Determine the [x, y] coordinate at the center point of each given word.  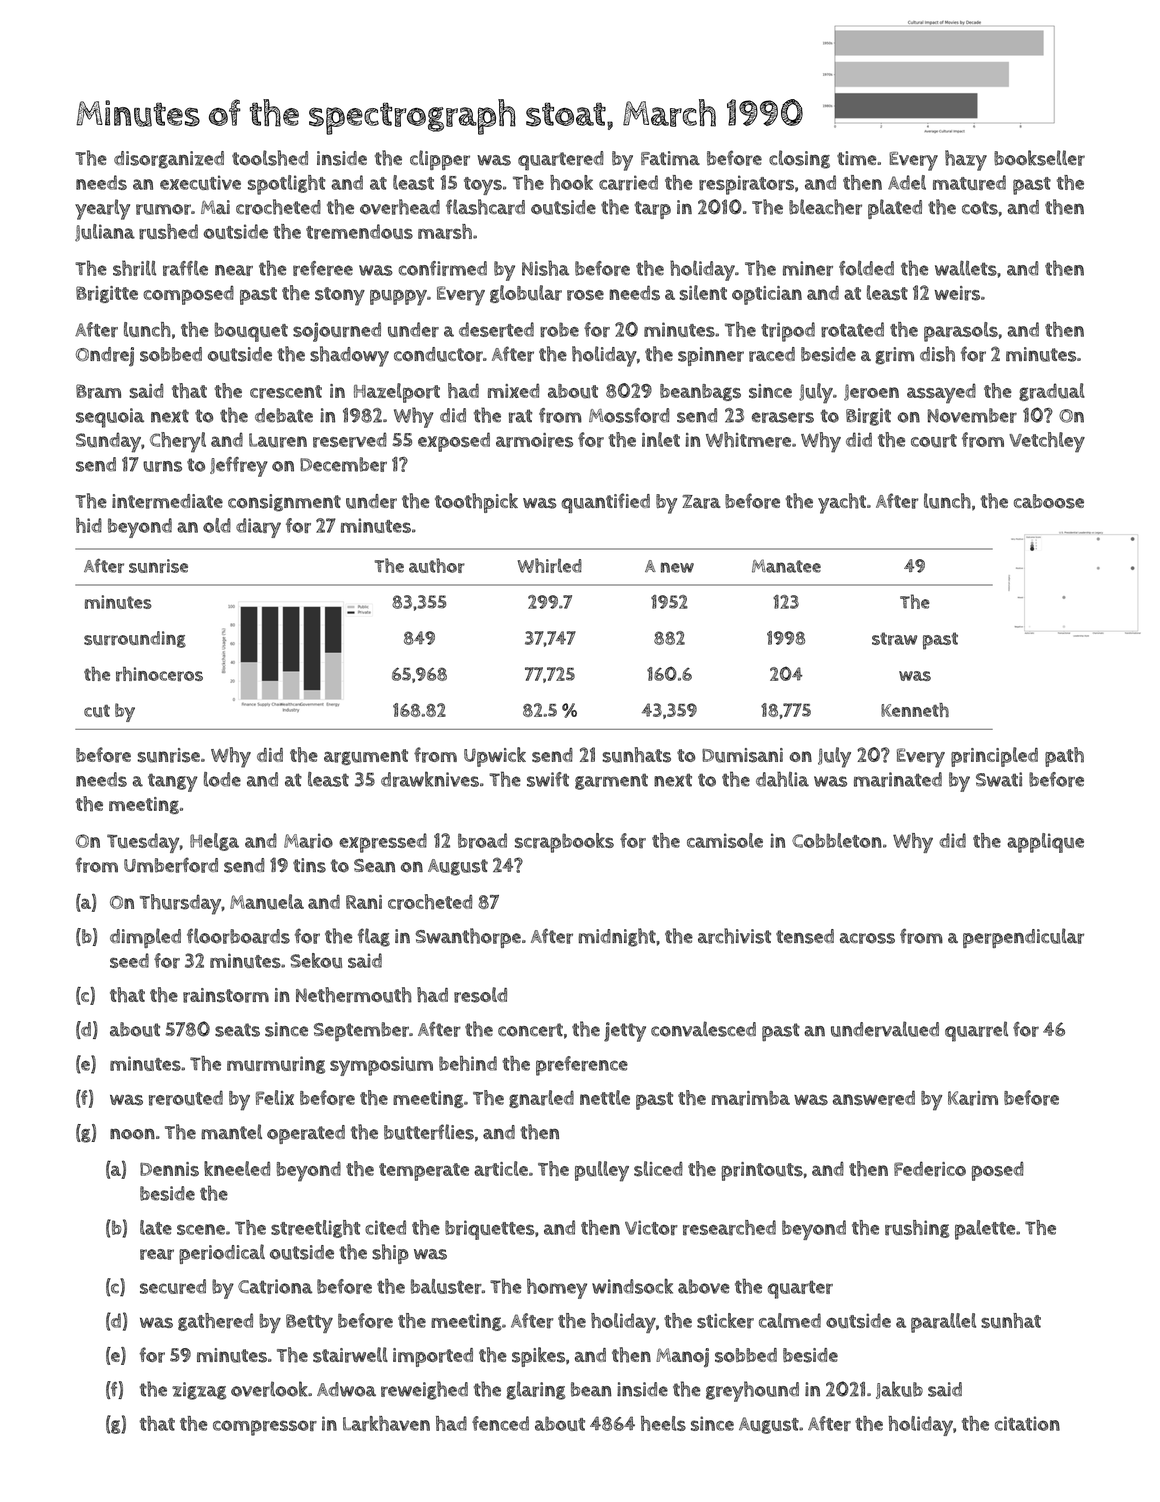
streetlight [316, 1229]
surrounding [135, 639]
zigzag [199, 1391]
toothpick [476, 503]
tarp [652, 210]
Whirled [550, 565]
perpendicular [1023, 938]
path [1064, 757]
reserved [350, 440]
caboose [1049, 501]
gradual [1052, 392]
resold [480, 995]
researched [729, 1228]
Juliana [105, 233]
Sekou [316, 960]
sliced [658, 1169]
